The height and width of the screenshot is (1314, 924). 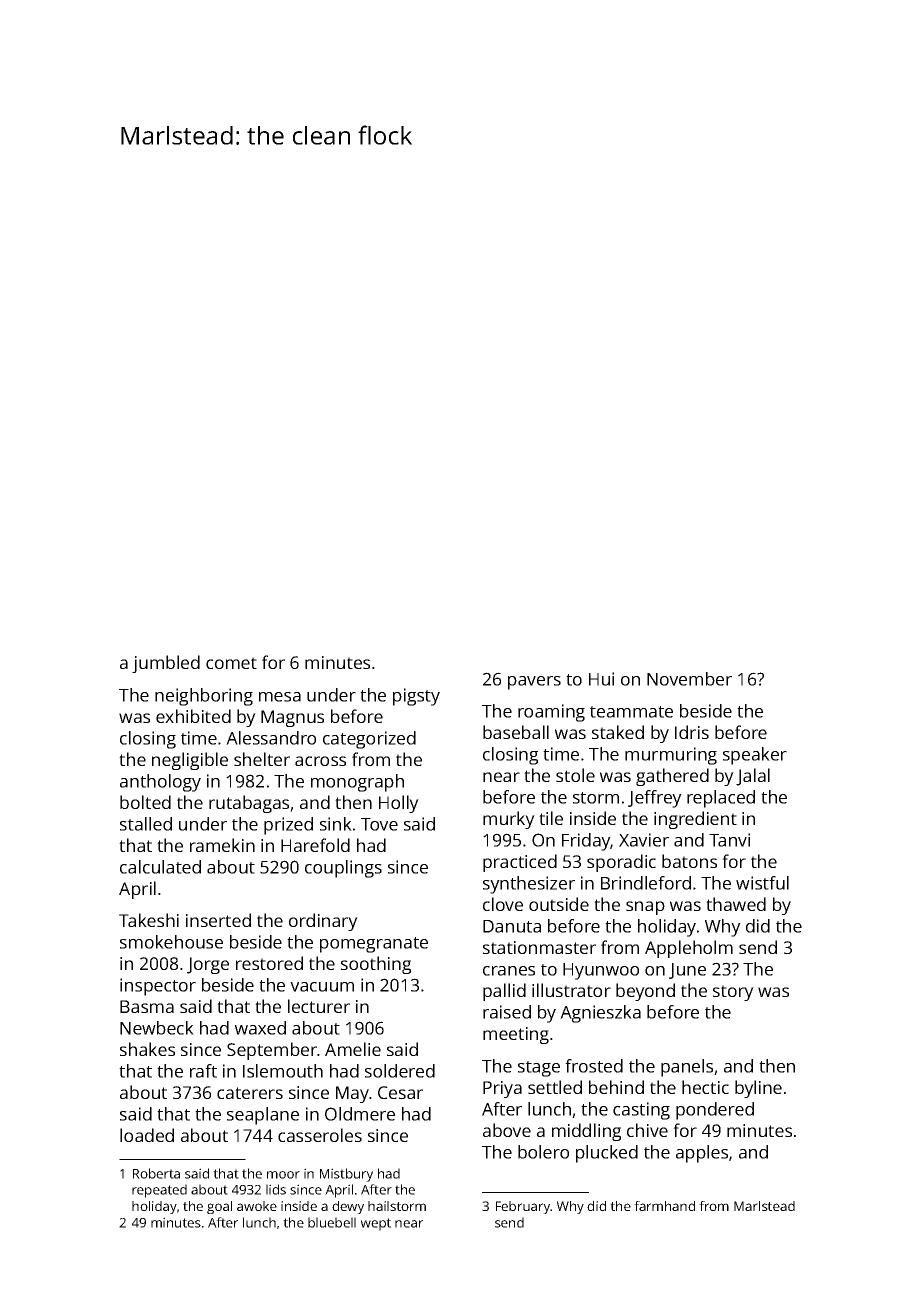 I want to click on snap, so click(x=645, y=908).
